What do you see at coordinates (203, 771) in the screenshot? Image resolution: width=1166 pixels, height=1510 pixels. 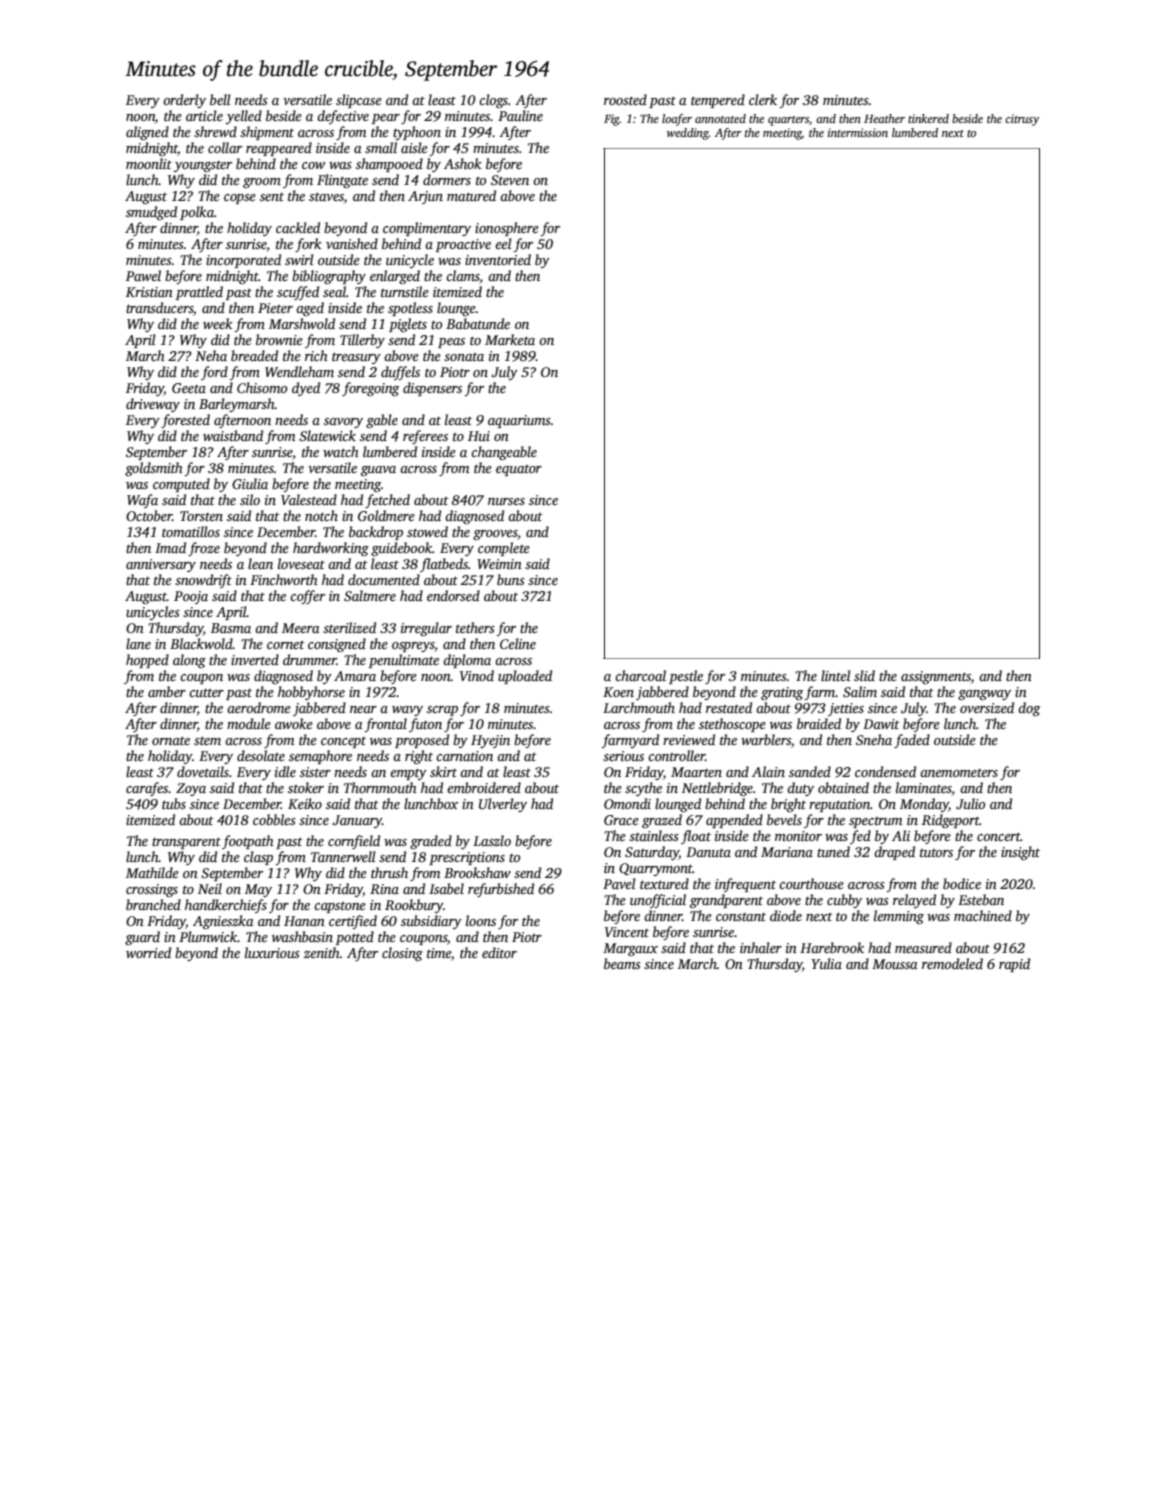 I see `dovetails` at bounding box center [203, 771].
